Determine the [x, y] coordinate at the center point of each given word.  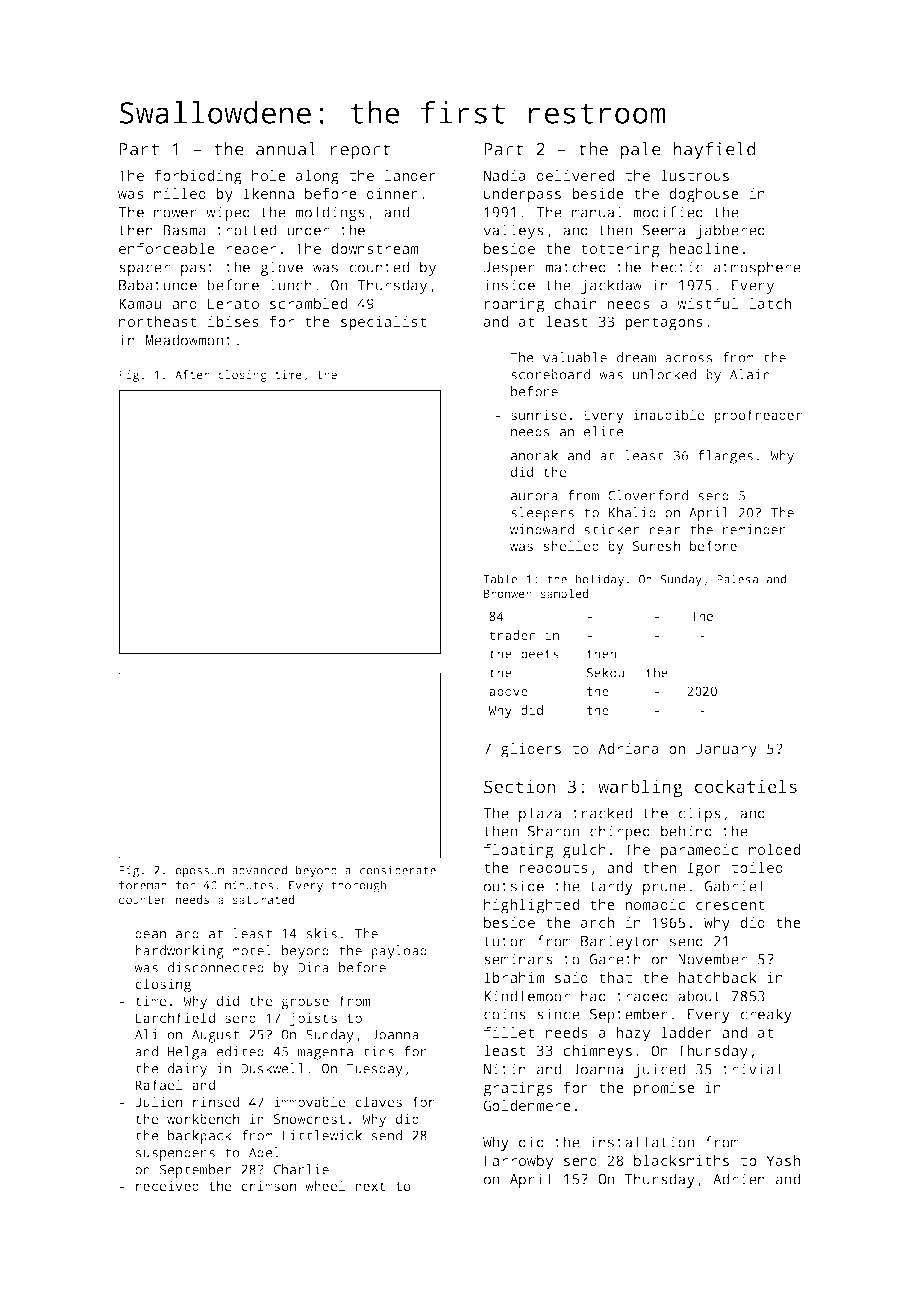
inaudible [669, 414]
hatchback [717, 977]
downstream [374, 248]
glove [281, 268]
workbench [203, 1118]
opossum [199, 873]
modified [668, 212]
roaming [514, 305]
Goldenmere [527, 1105]
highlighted [531, 906]
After [192, 374]
